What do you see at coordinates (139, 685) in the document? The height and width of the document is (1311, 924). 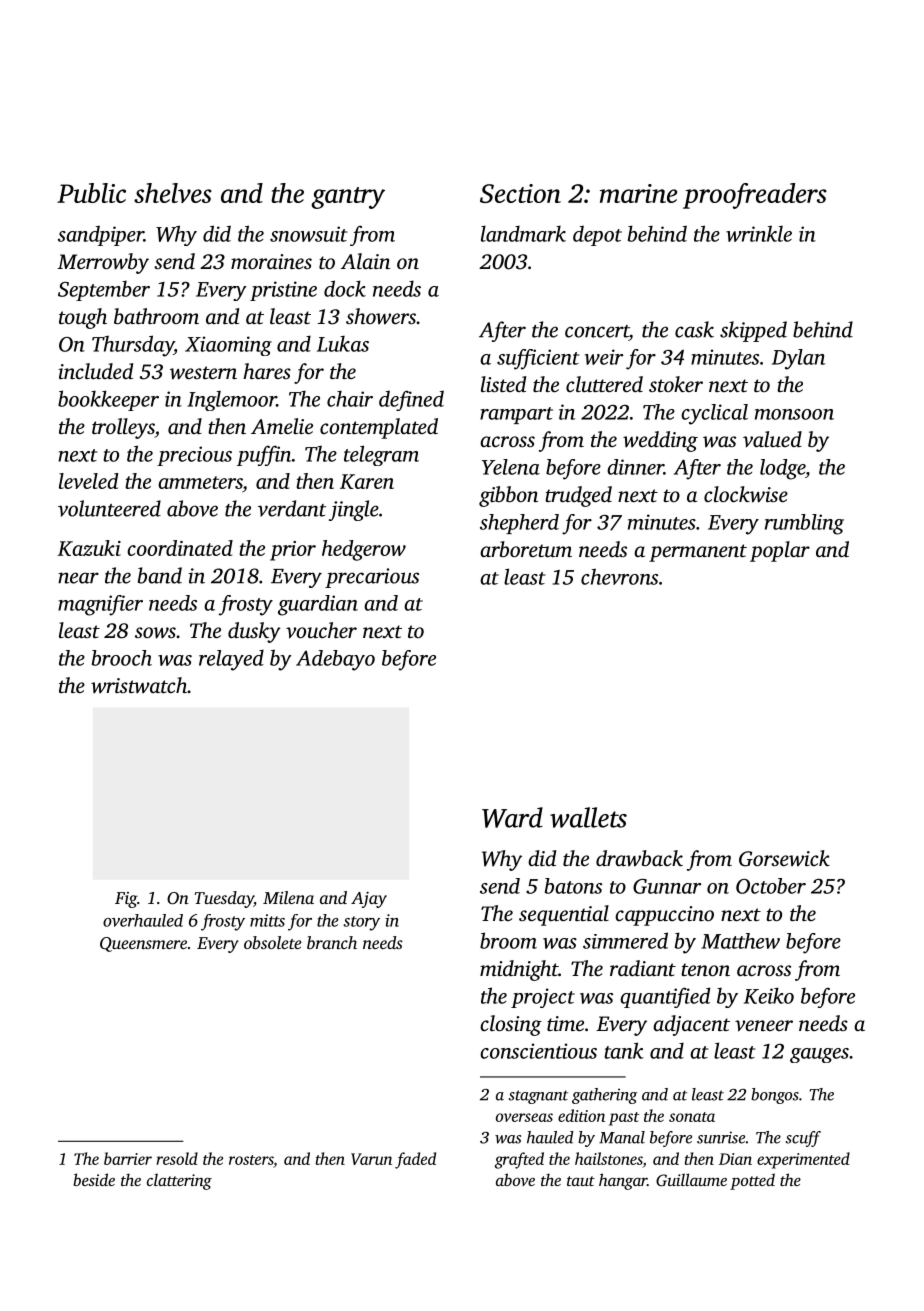 I see `wristwatch` at bounding box center [139, 685].
